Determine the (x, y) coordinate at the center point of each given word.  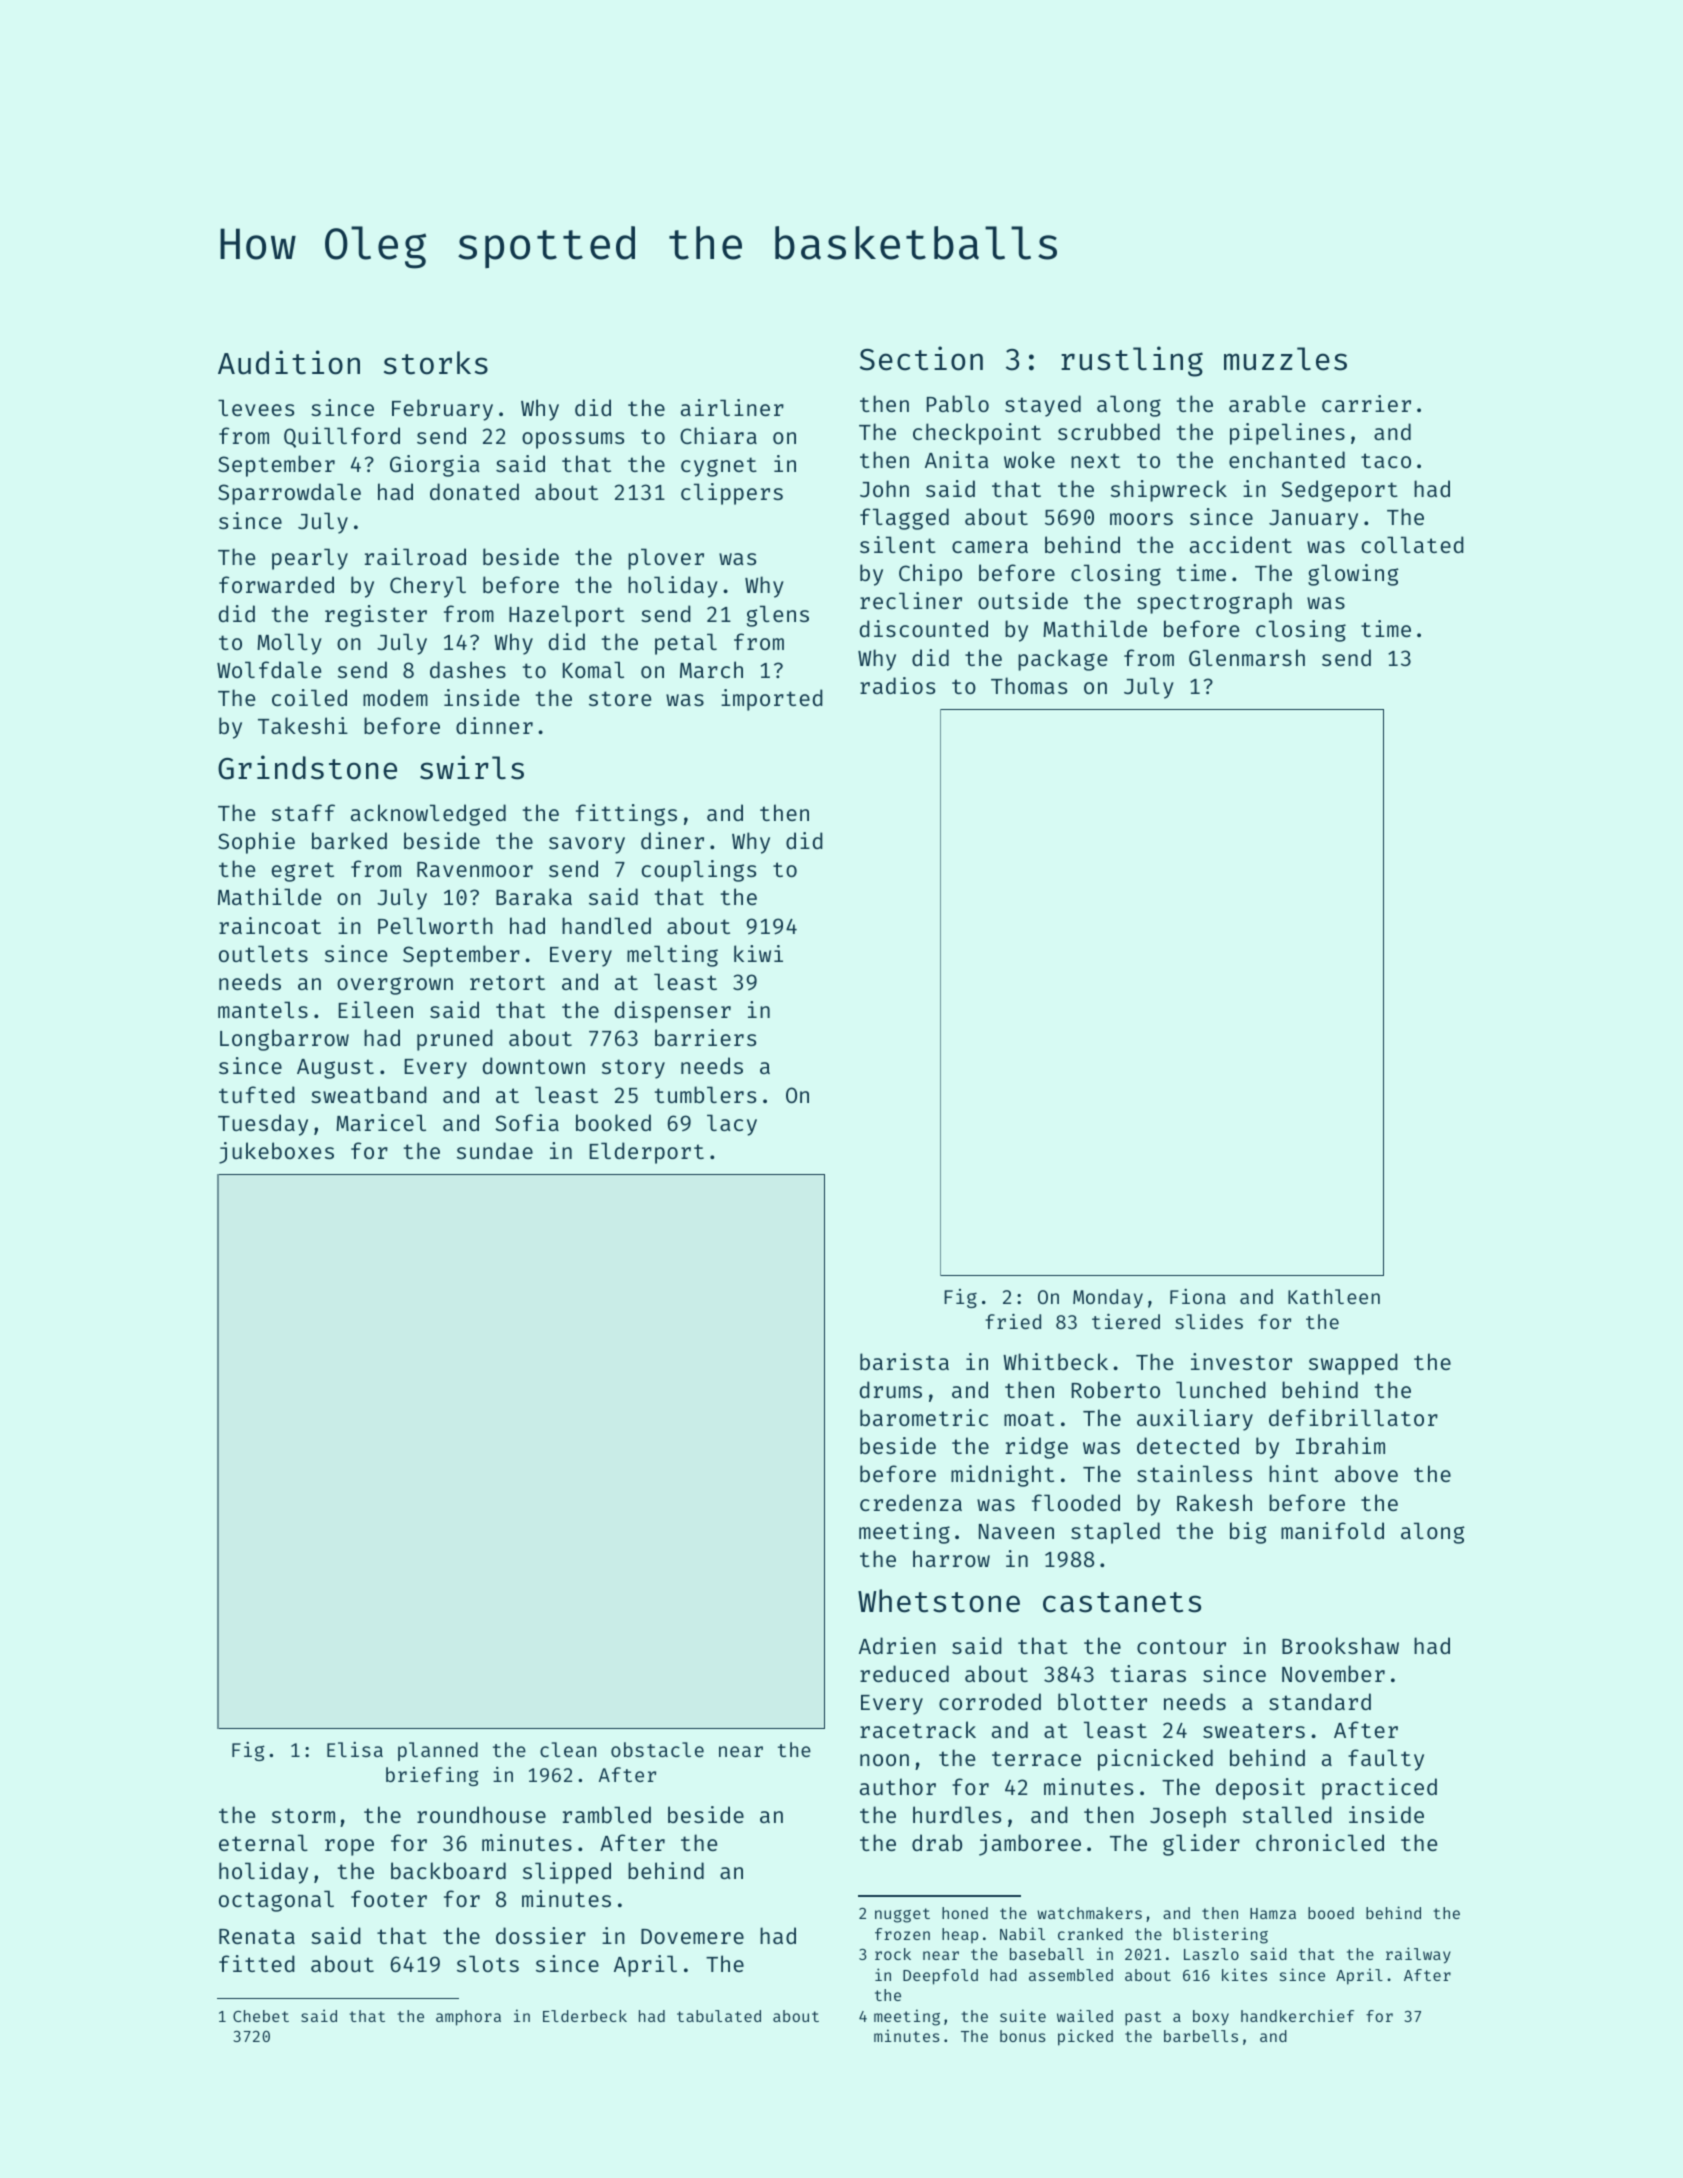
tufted (257, 1094)
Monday (1108, 1298)
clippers (732, 494)
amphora (468, 2018)
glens (778, 616)
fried (1013, 1321)
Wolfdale (269, 669)
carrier (1366, 403)
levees (256, 407)
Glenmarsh (1247, 657)
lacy (732, 1125)
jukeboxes (276, 1153)
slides (1209, 1321)
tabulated (719, 2016)
